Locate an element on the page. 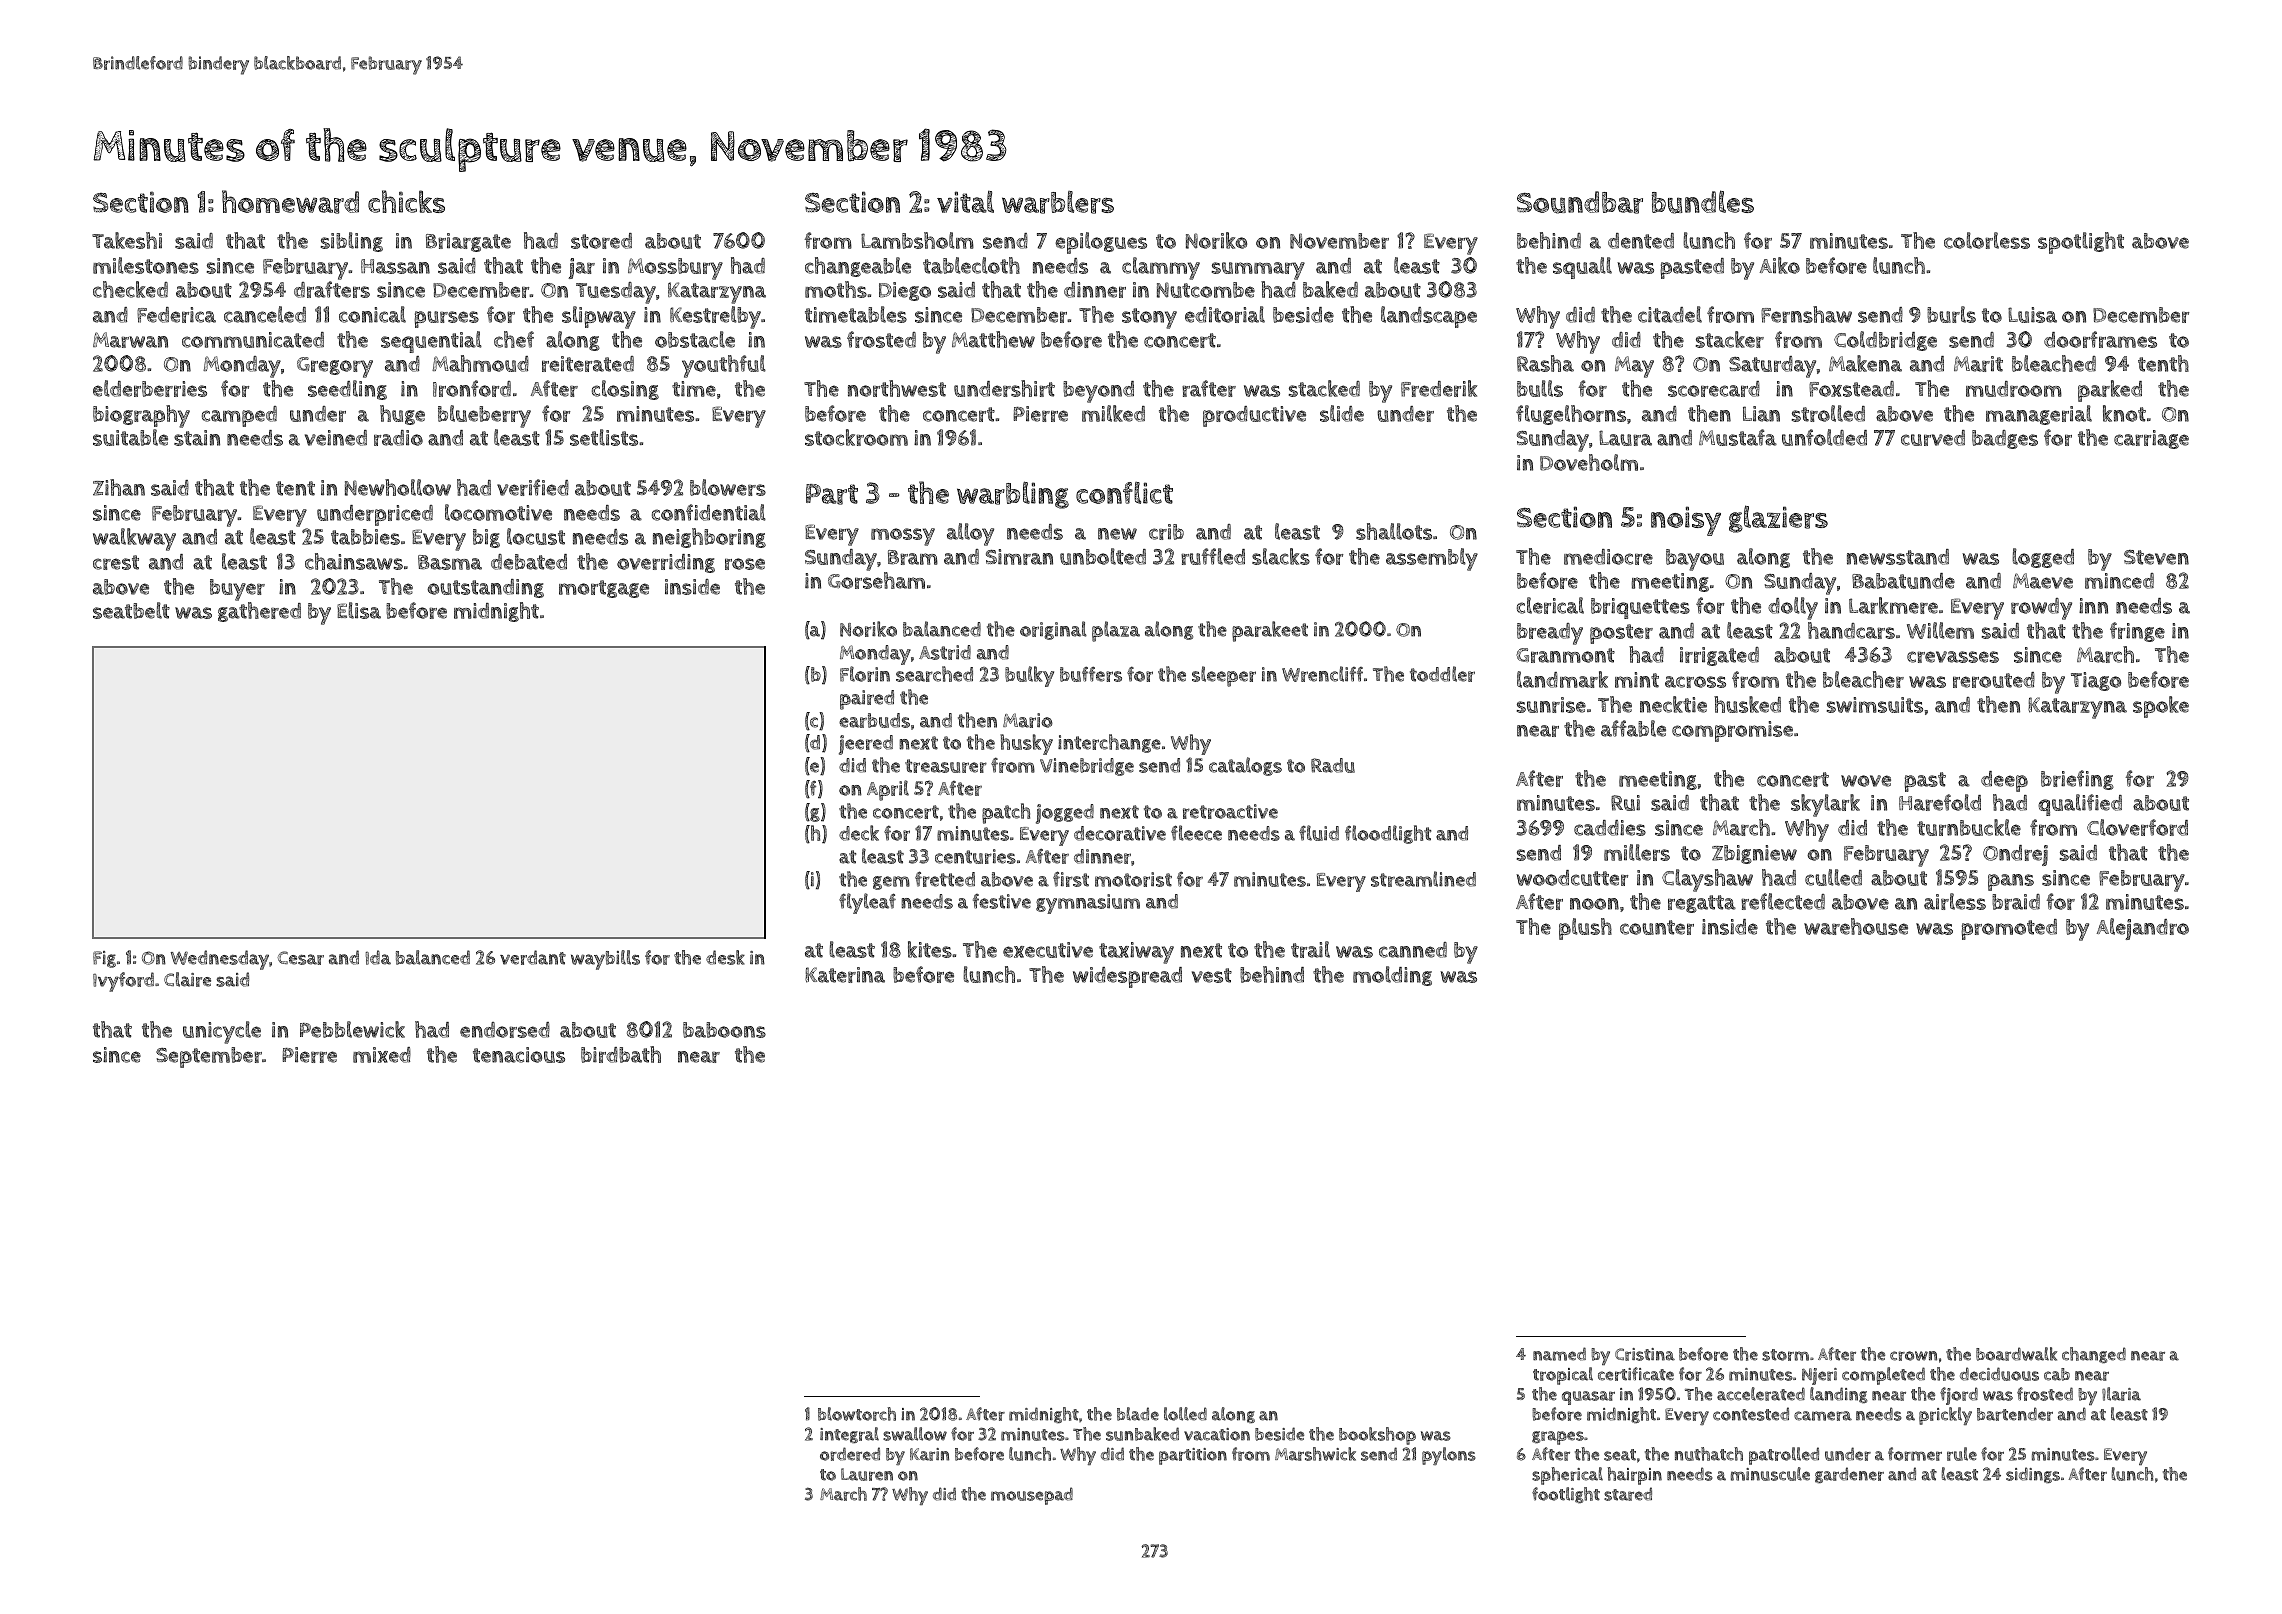  Alejandro is located at coordinates (2143, 929).
